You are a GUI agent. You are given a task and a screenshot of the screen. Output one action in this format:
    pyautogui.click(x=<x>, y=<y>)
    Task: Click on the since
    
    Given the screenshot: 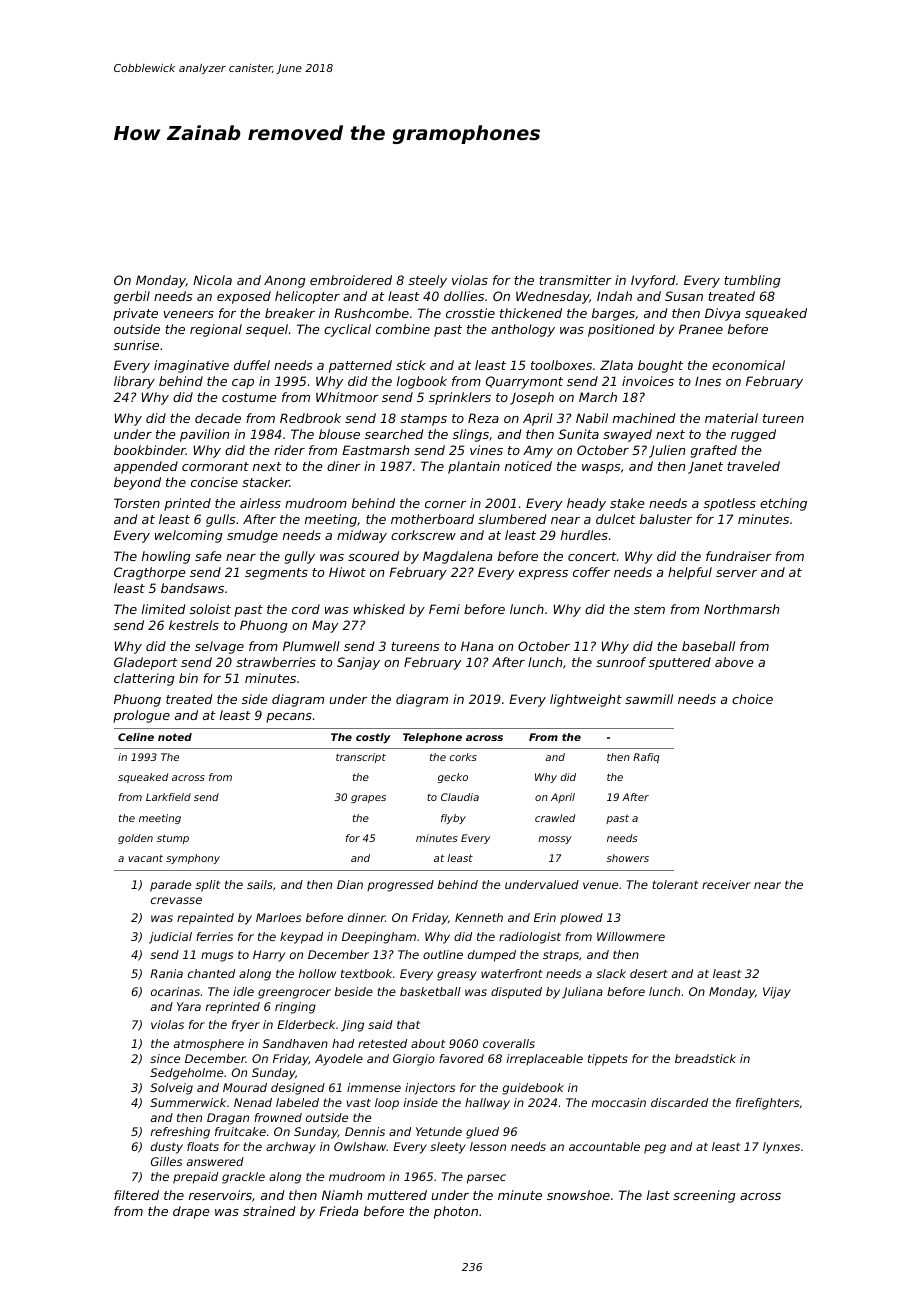 What is the action you would take?
    pyautogui.click(x=165, y=1058)
